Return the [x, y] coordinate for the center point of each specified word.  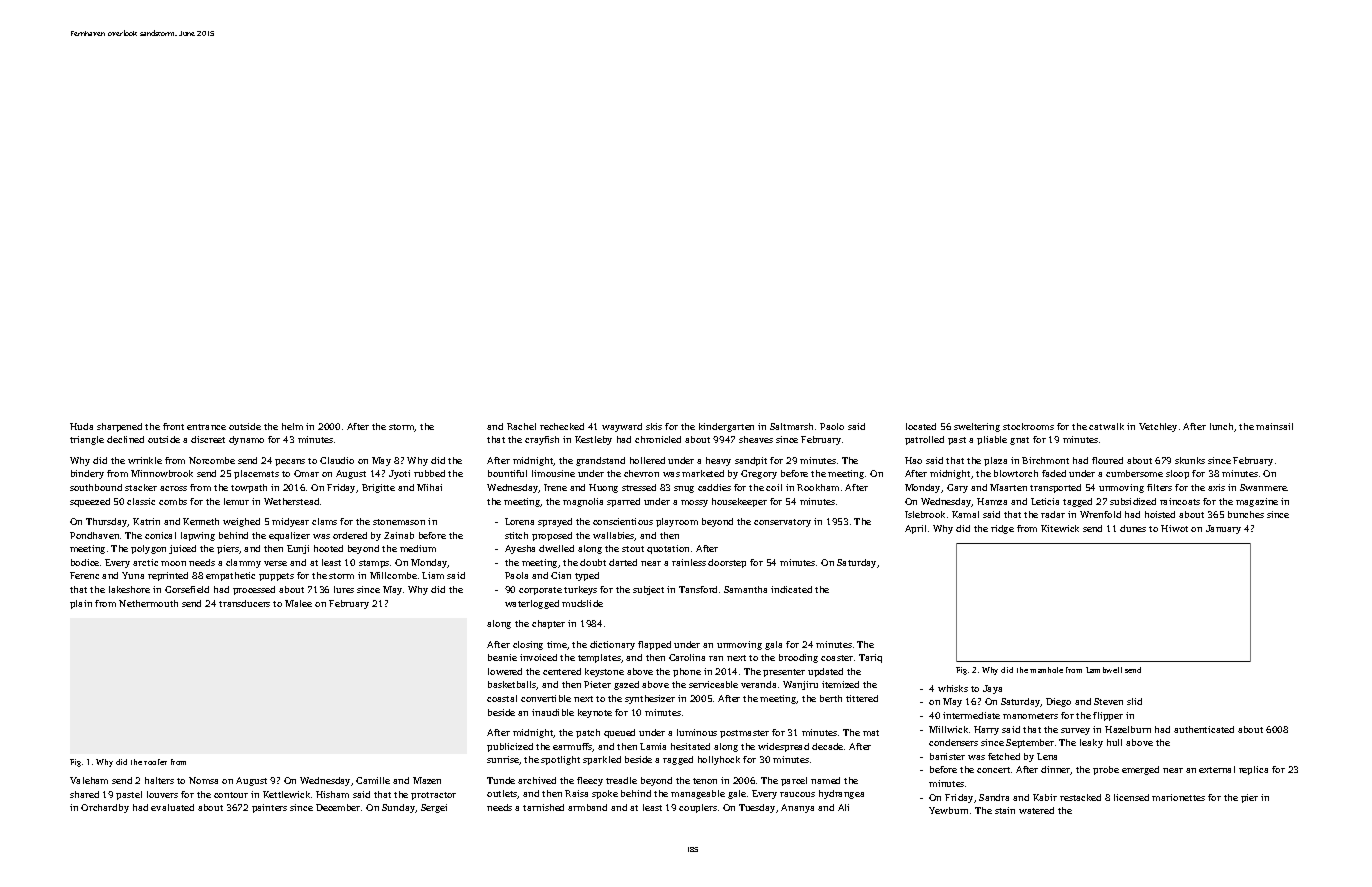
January [1223, 529]
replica [1253, 770]
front [173, 426]
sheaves [756, 439]
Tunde [501, 780]
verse [275, 563]
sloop [1177, 474]
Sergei [434, 808]
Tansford [698, 589]
